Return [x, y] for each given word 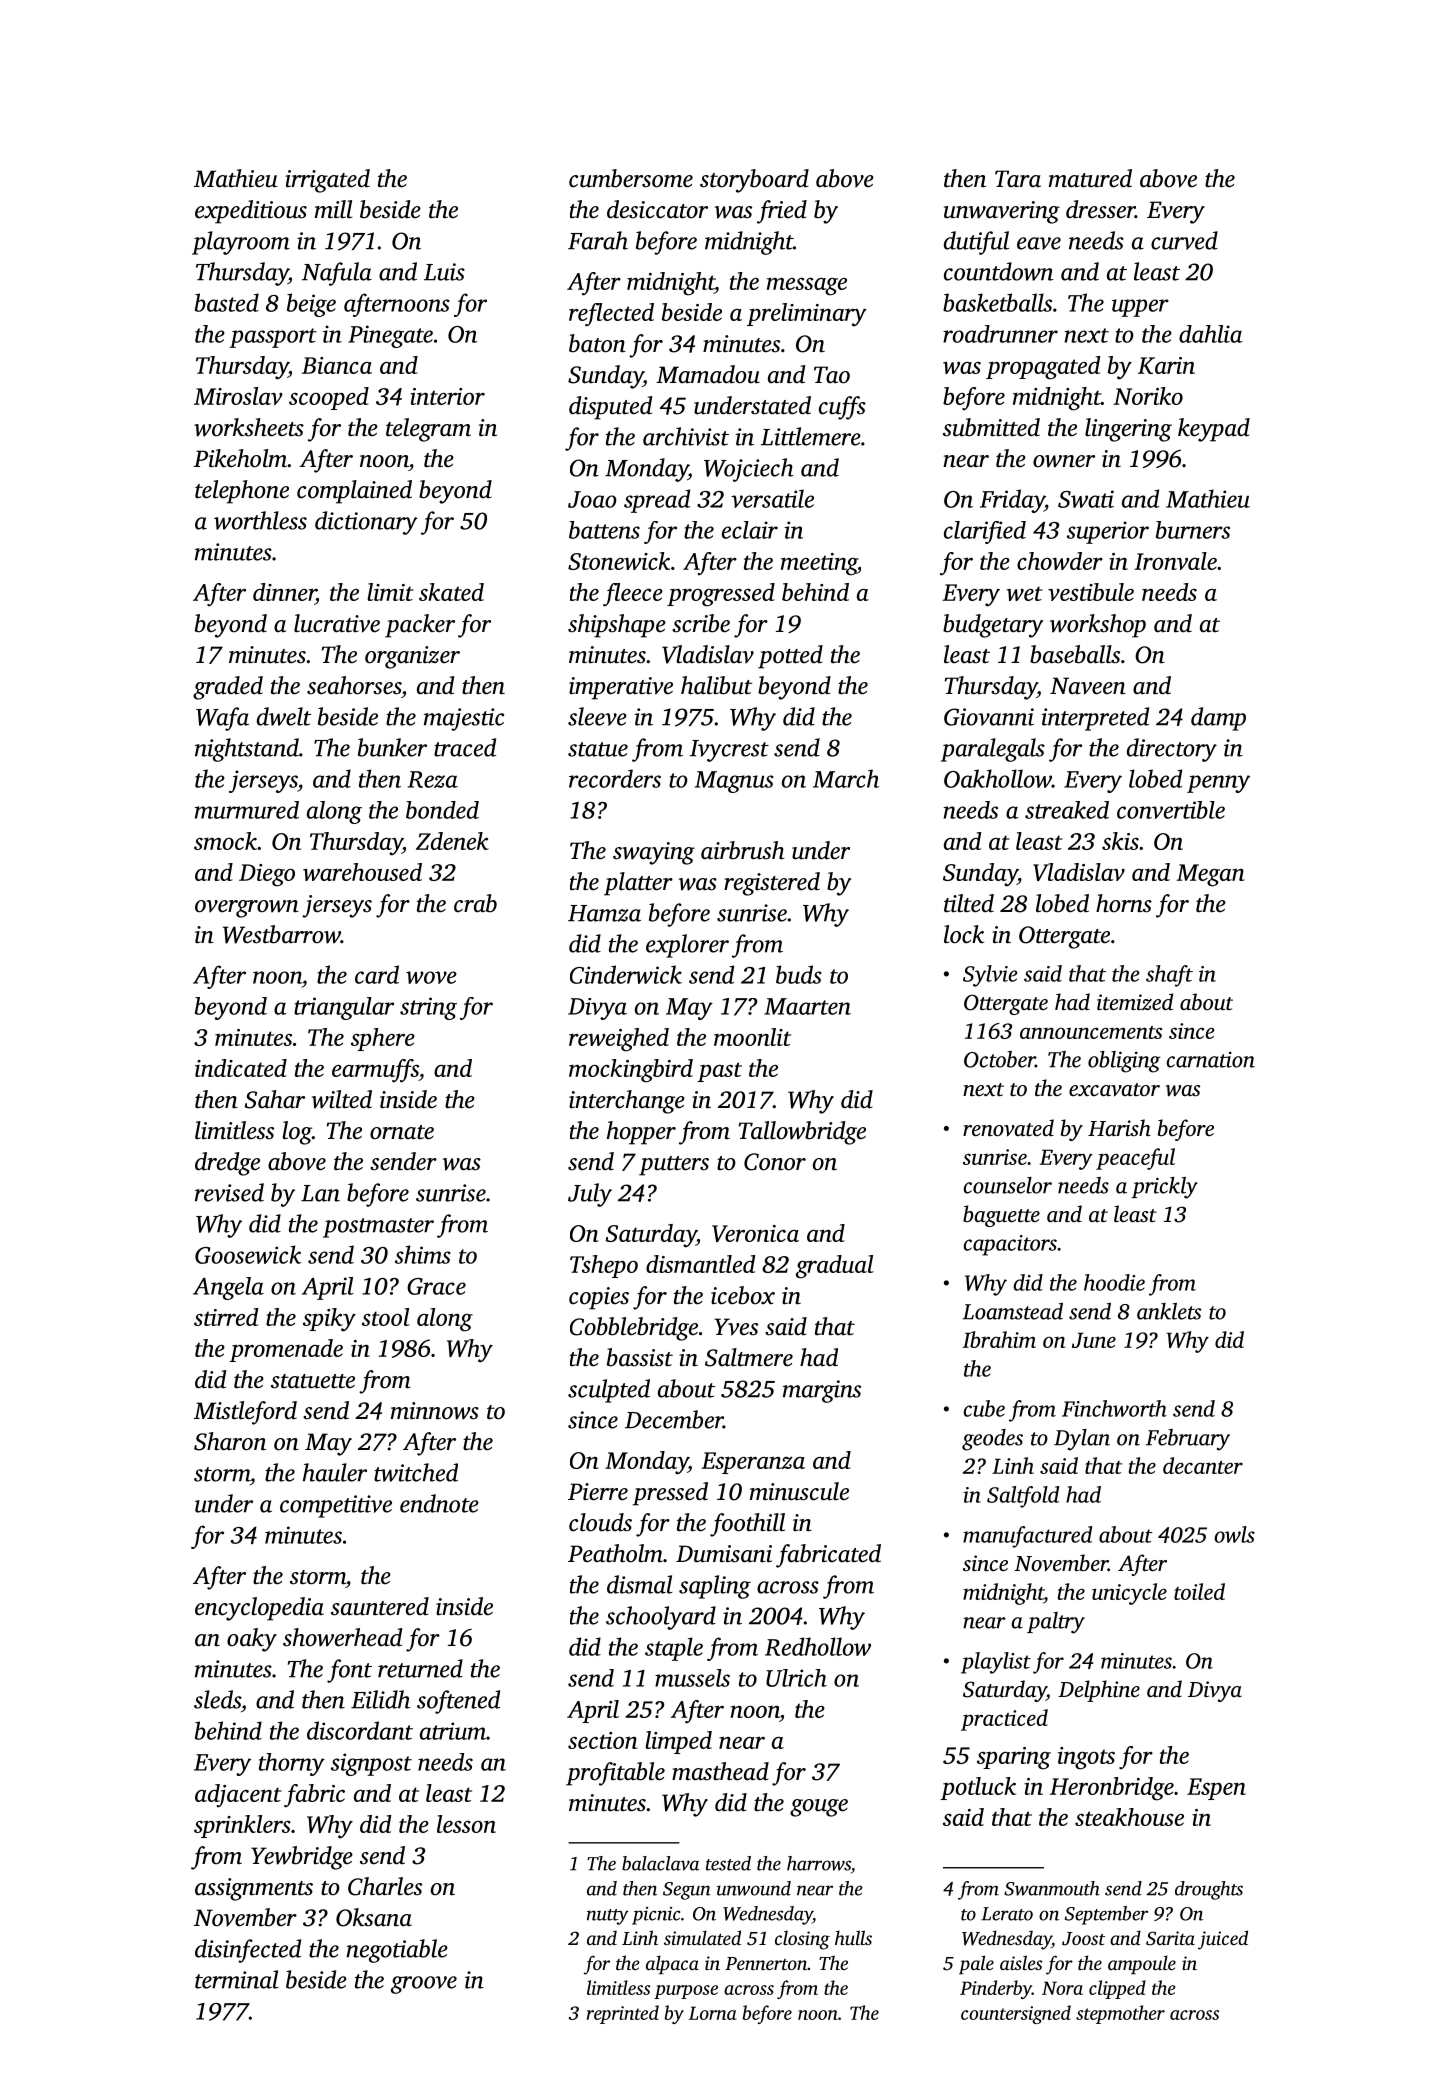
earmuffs [375, 1071]
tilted [969, 903]
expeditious [251, 212]
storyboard [754, 181]
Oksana [374, 1917]
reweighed [619, 1040]
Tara [1018, 179]
